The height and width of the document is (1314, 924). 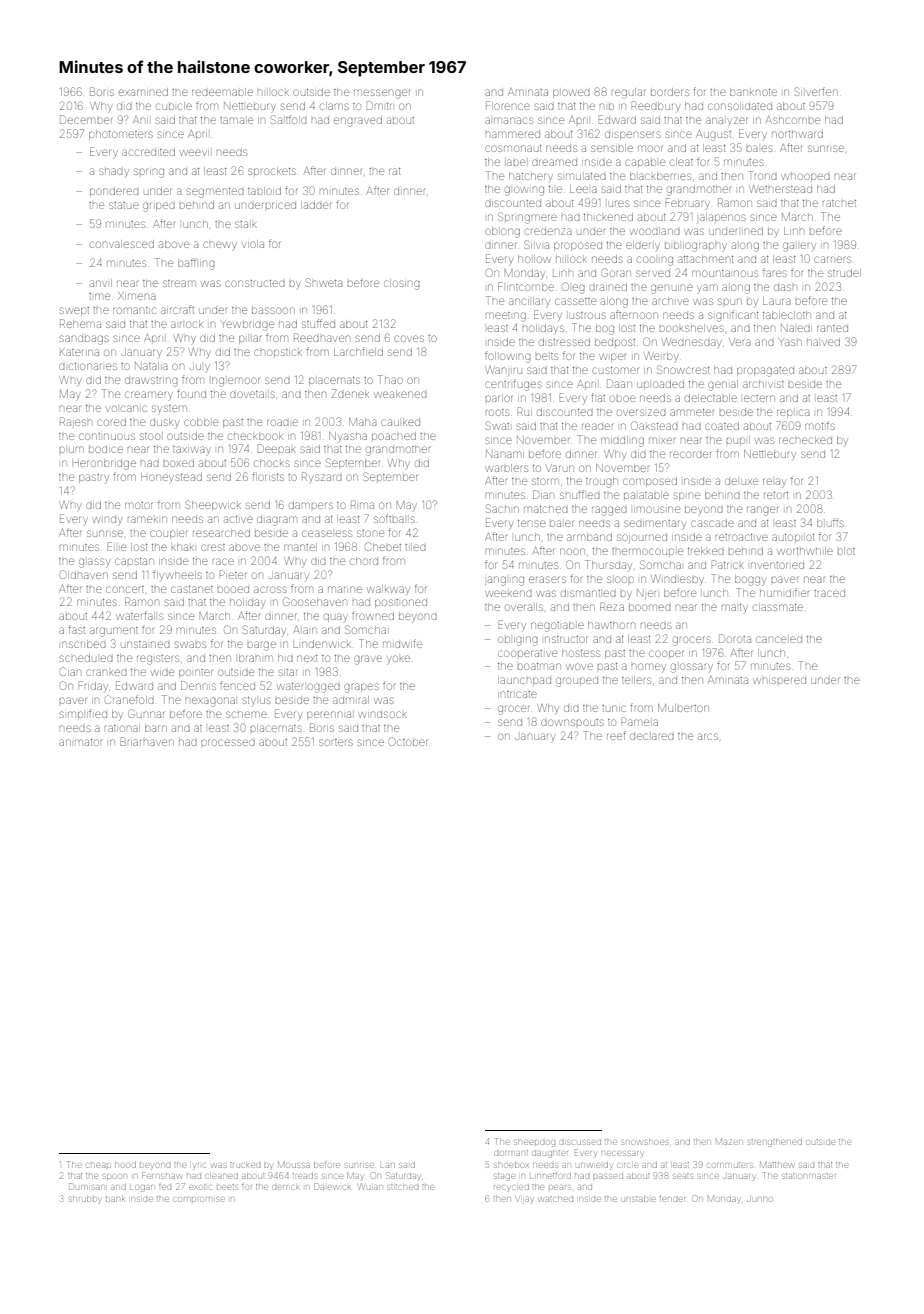 I want to click on inscribed, so click(x=84, y=644).
